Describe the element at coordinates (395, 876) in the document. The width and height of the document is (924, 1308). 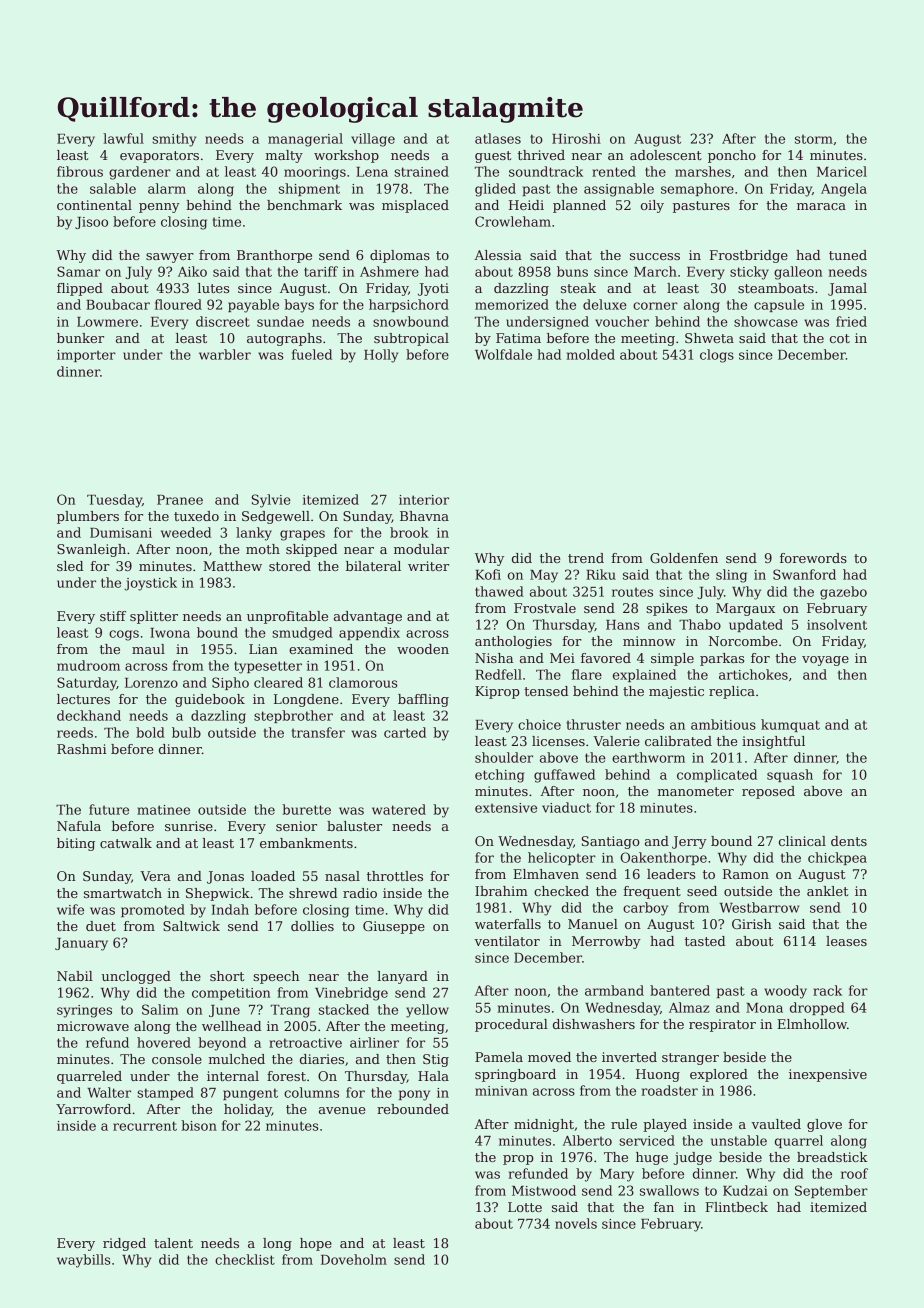
I see `throttles` at that location.
